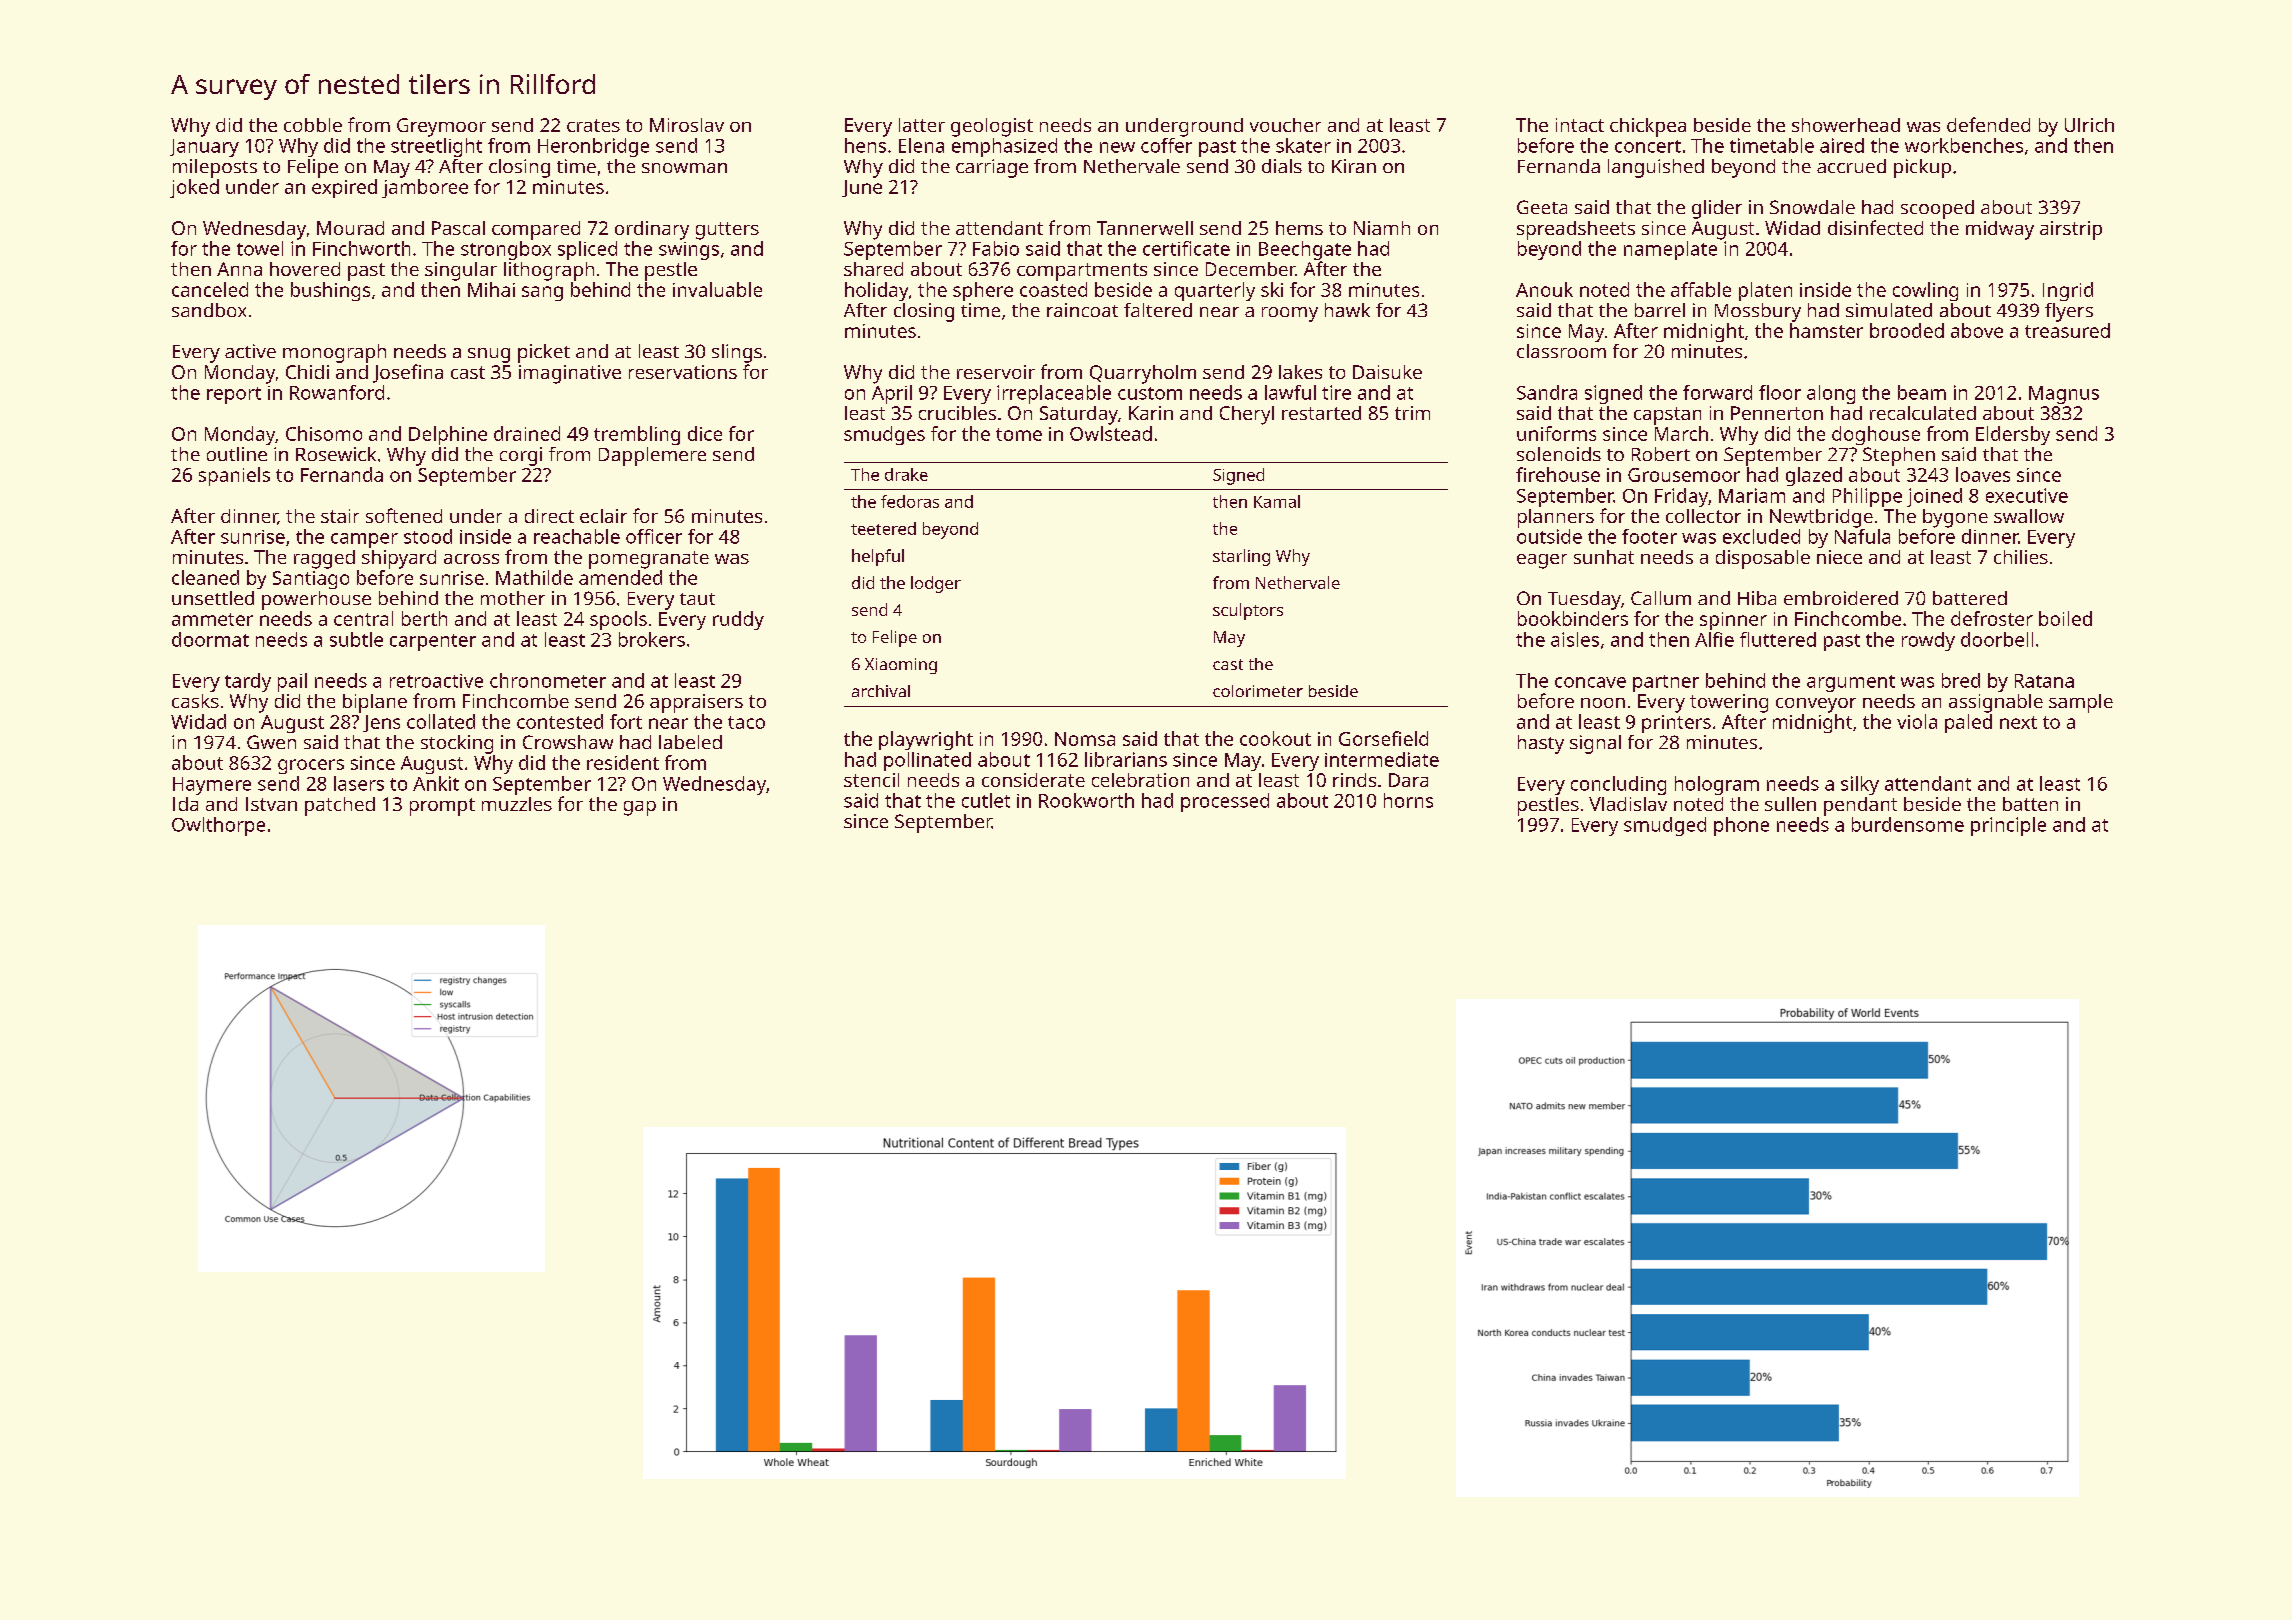 This screenshot has height=1620, width=2292. I want to click on brokers, so click(652, 639).
